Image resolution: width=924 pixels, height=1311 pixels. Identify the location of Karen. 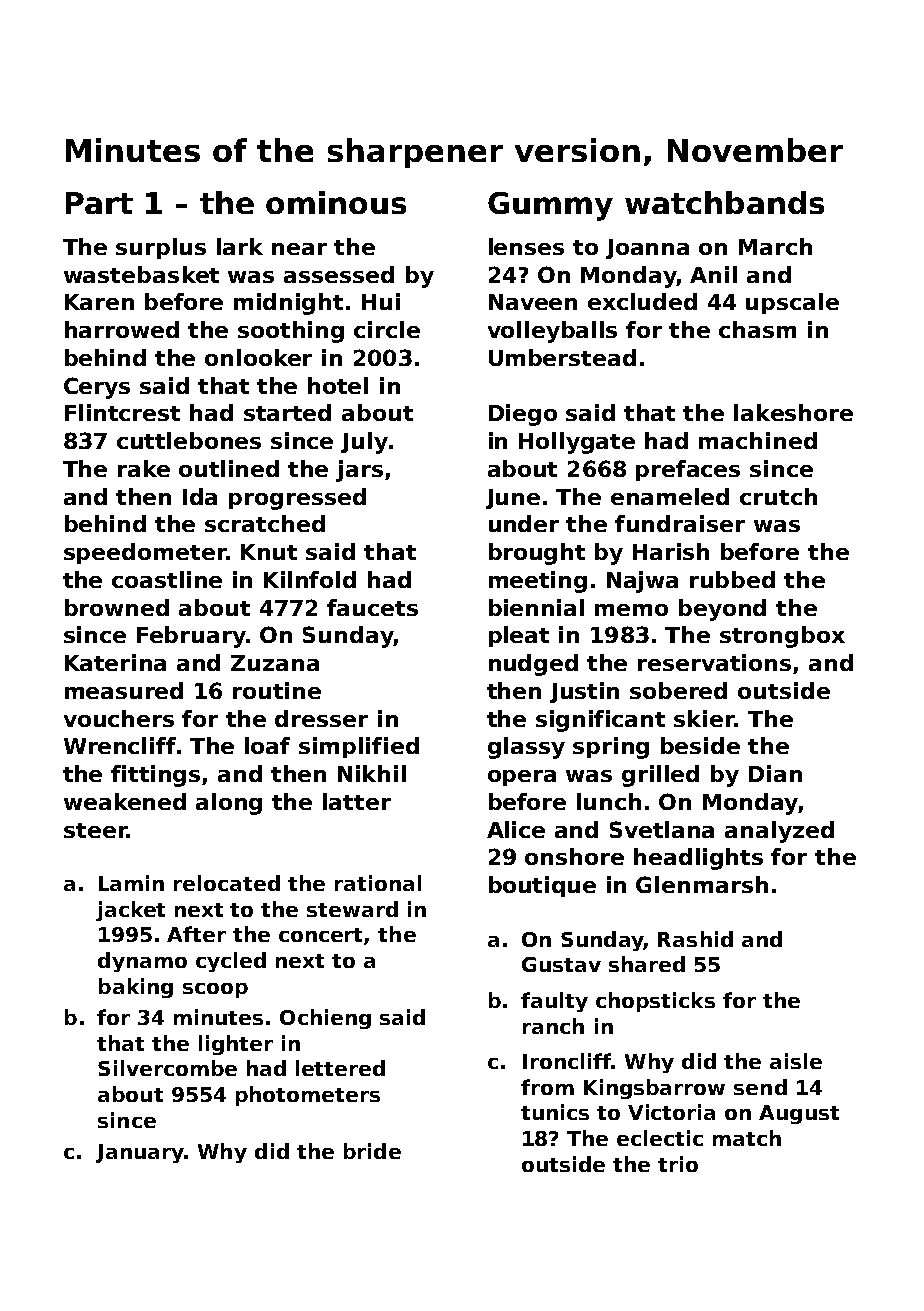
(99, 302).
